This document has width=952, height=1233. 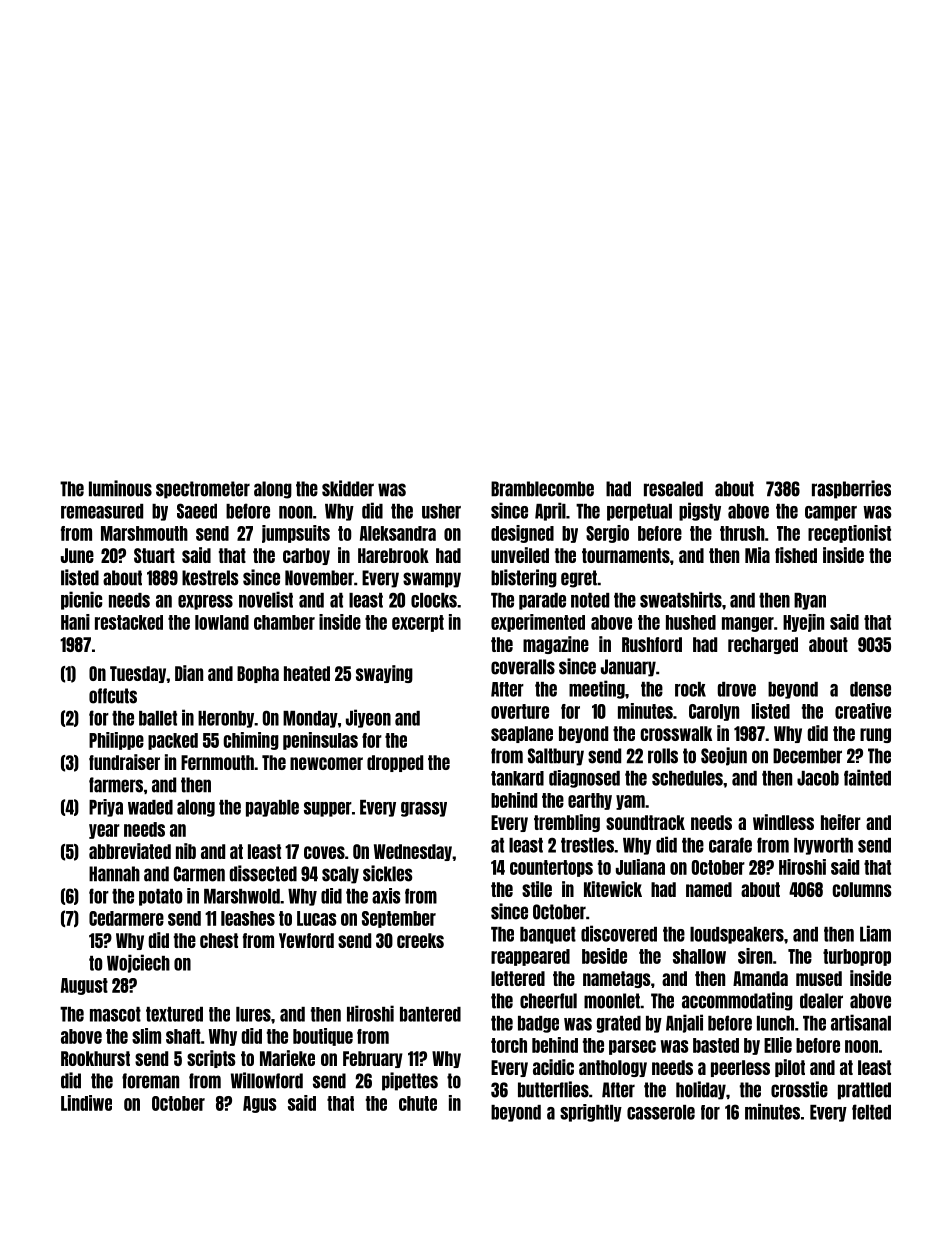 I want to click on Bramblecombe, so click(x=542, y=489).
